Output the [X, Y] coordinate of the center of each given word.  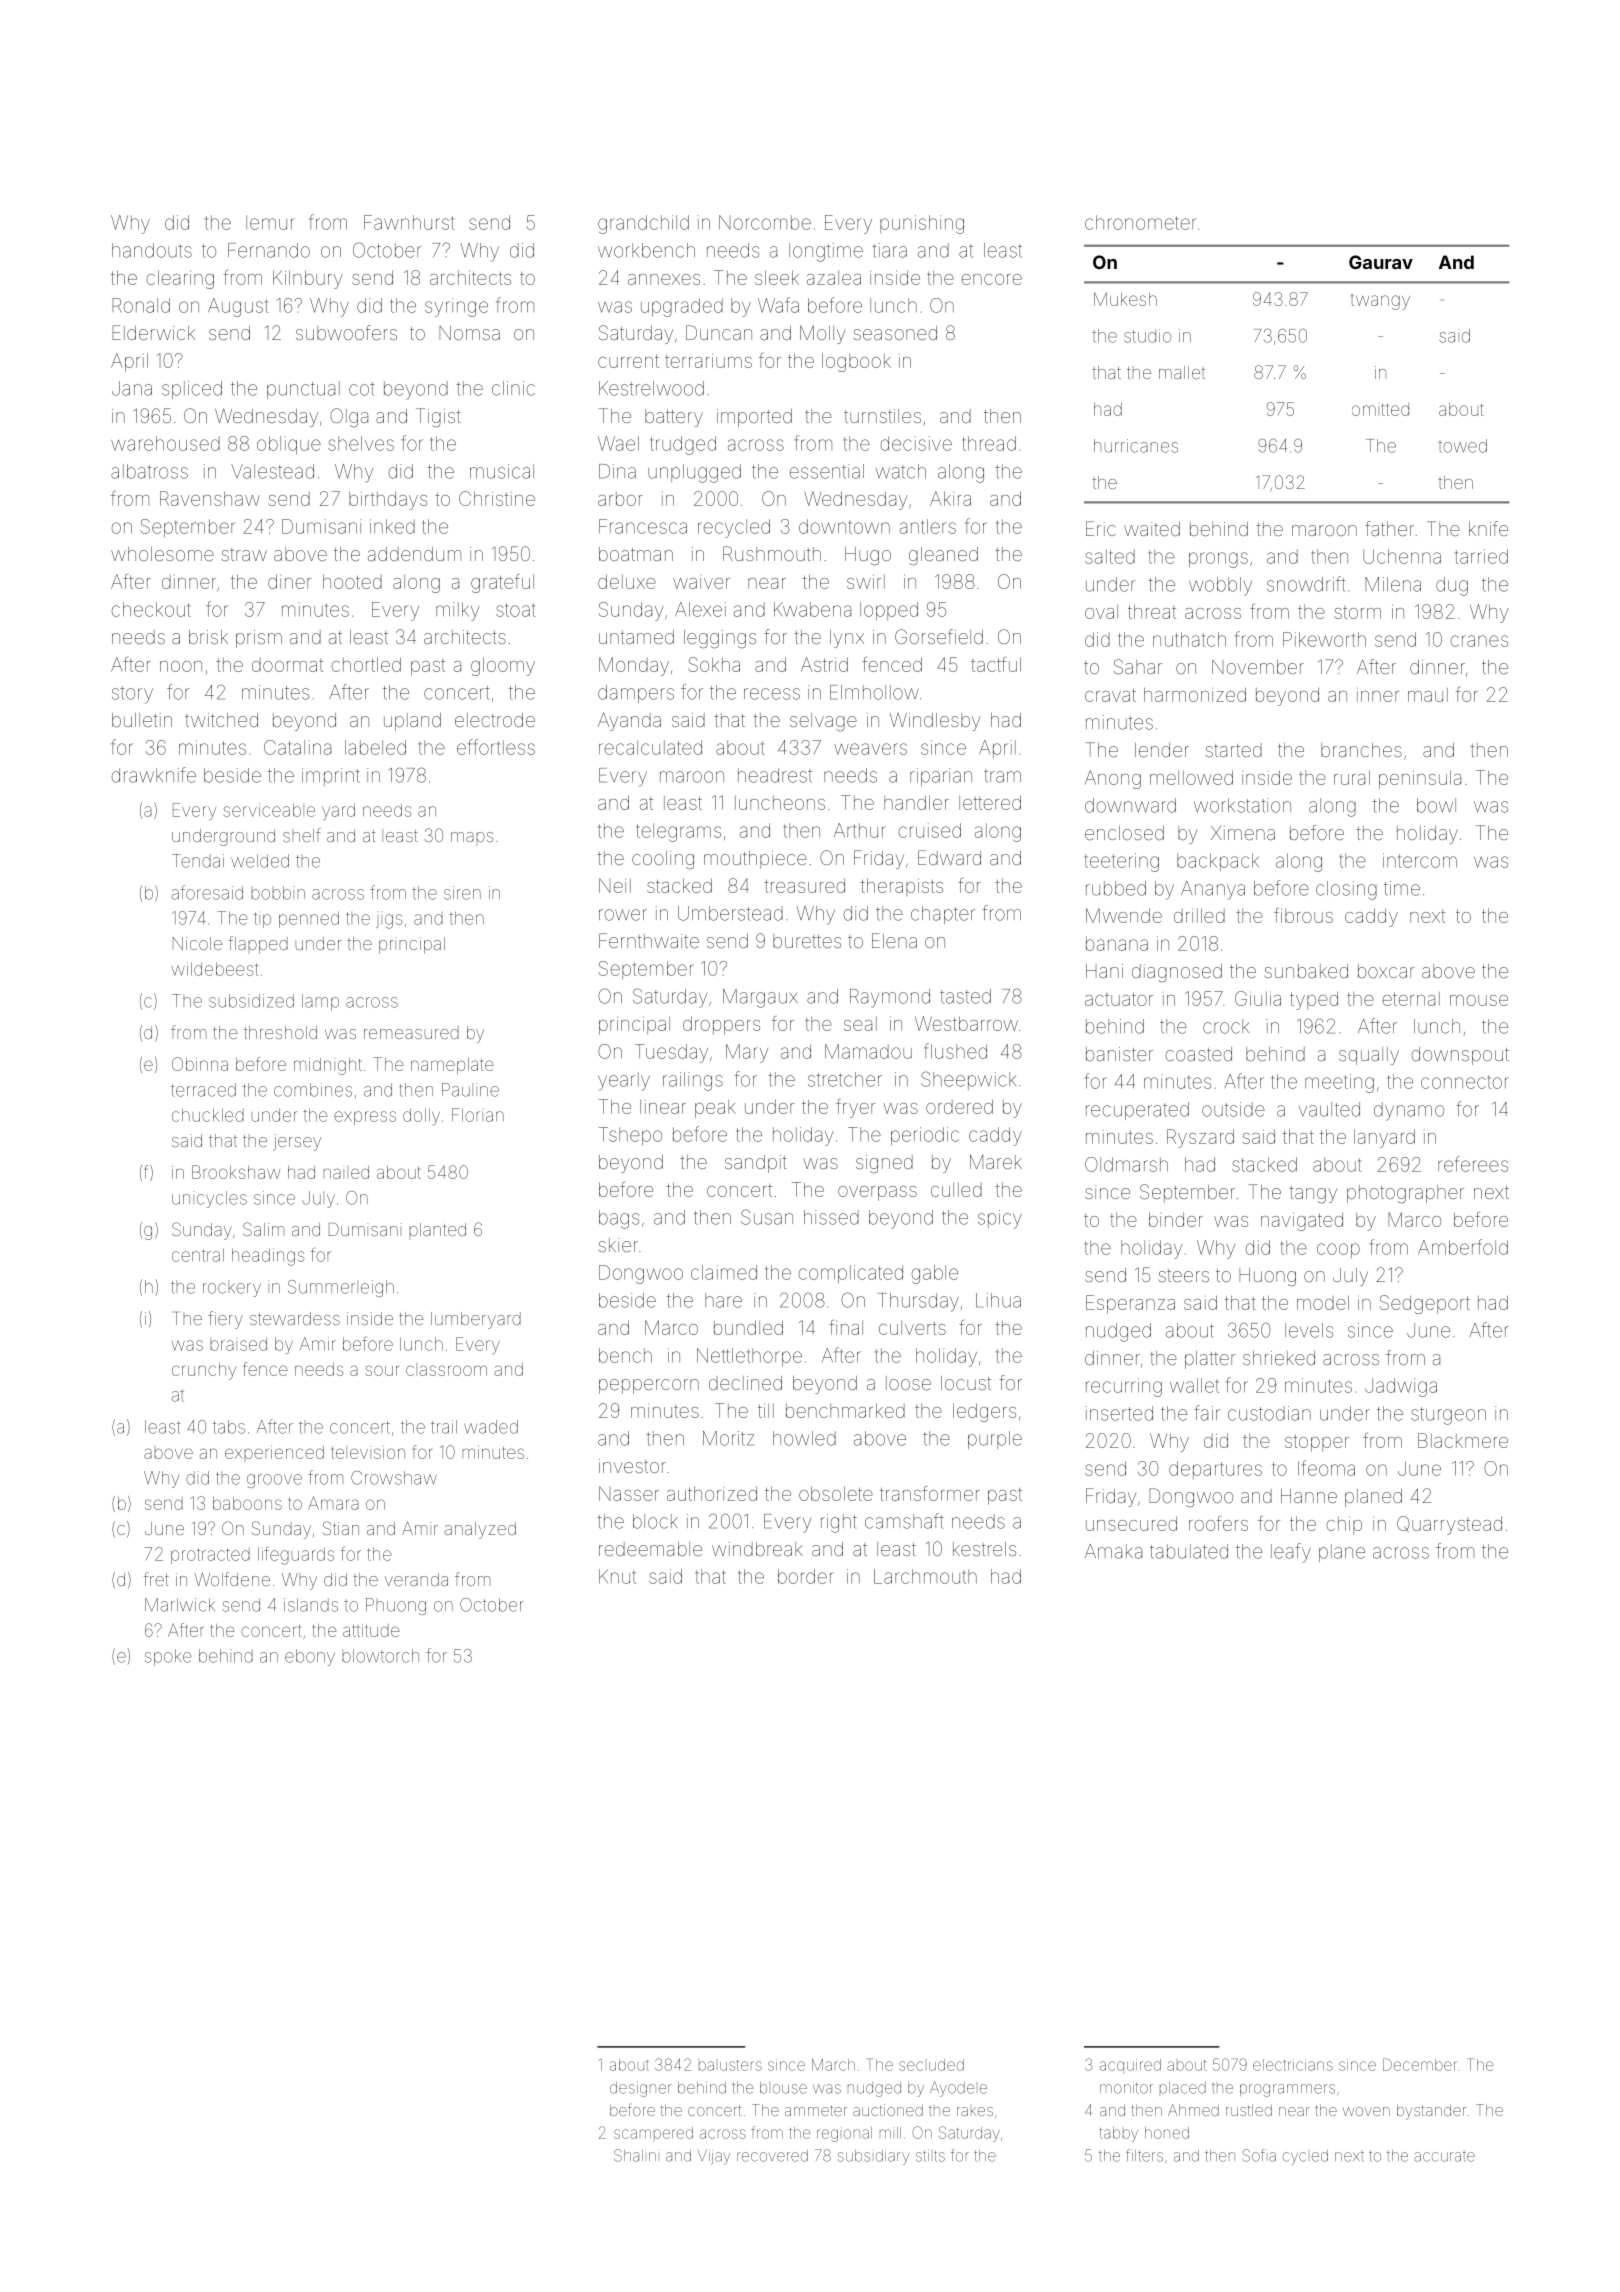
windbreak [757, 1549]
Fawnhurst [409, 222]
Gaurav [1381, 262]
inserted [1119, 1413]
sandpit [756, 1164]
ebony [310, 1657]
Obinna [200, 1064]
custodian [1269, 1413]
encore [992, 279]
